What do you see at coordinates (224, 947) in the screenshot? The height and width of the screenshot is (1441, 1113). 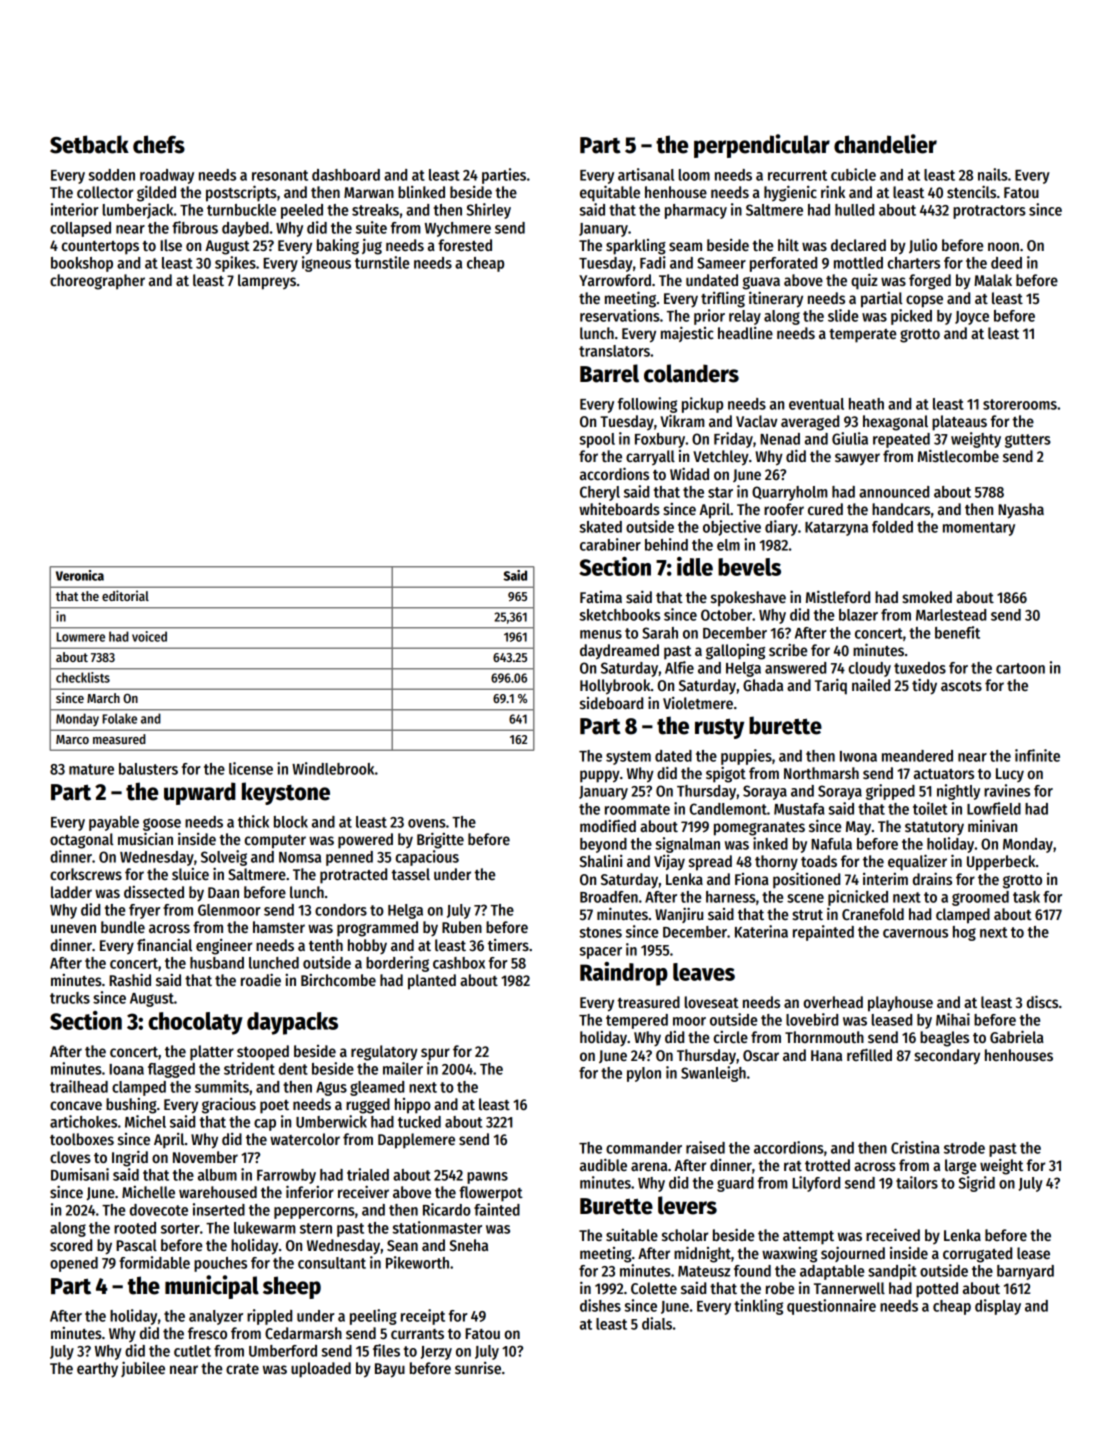 I see `engineer` at bounding box center [224, 947].
